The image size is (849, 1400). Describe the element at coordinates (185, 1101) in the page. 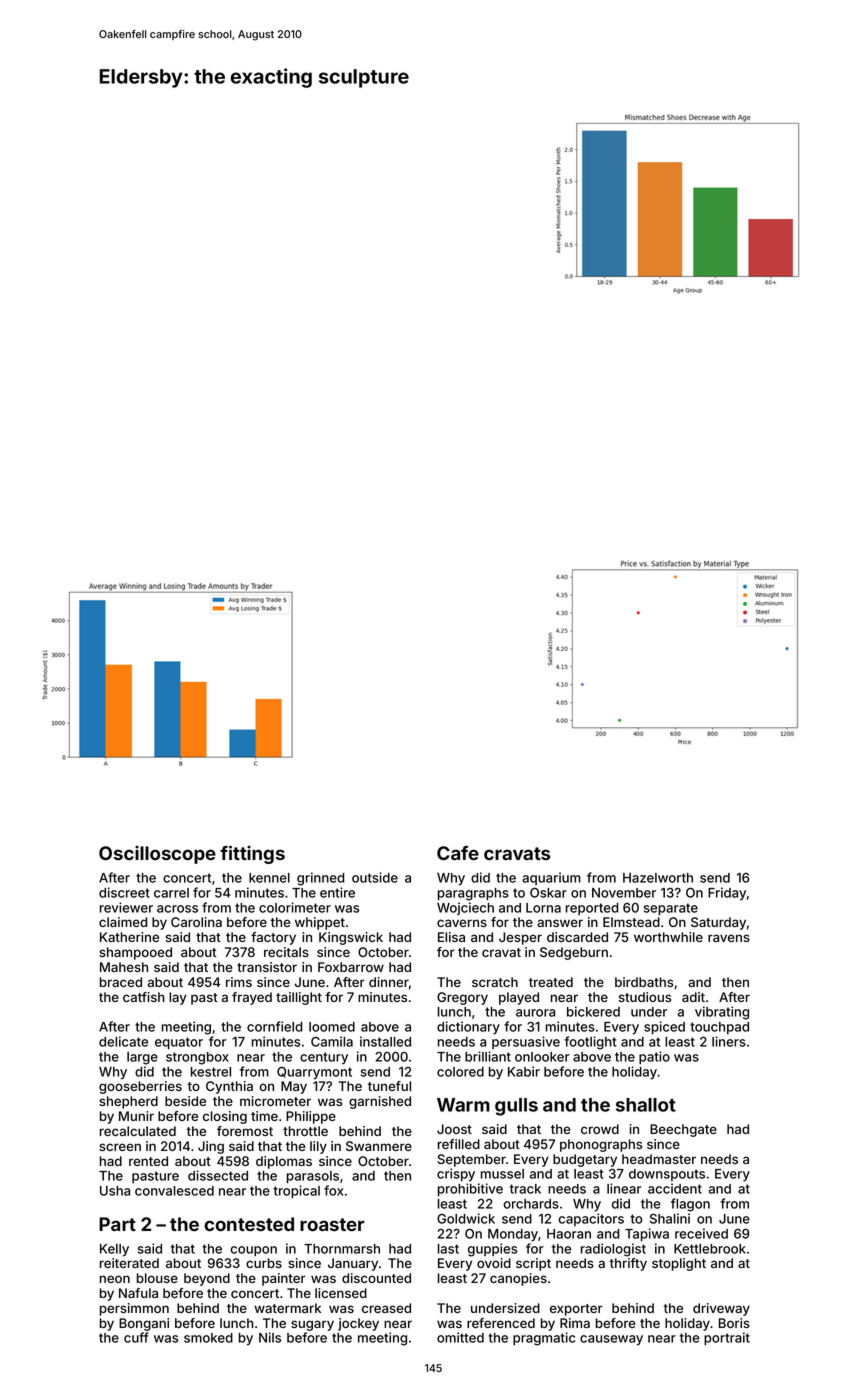

I see `beside` at that location.
